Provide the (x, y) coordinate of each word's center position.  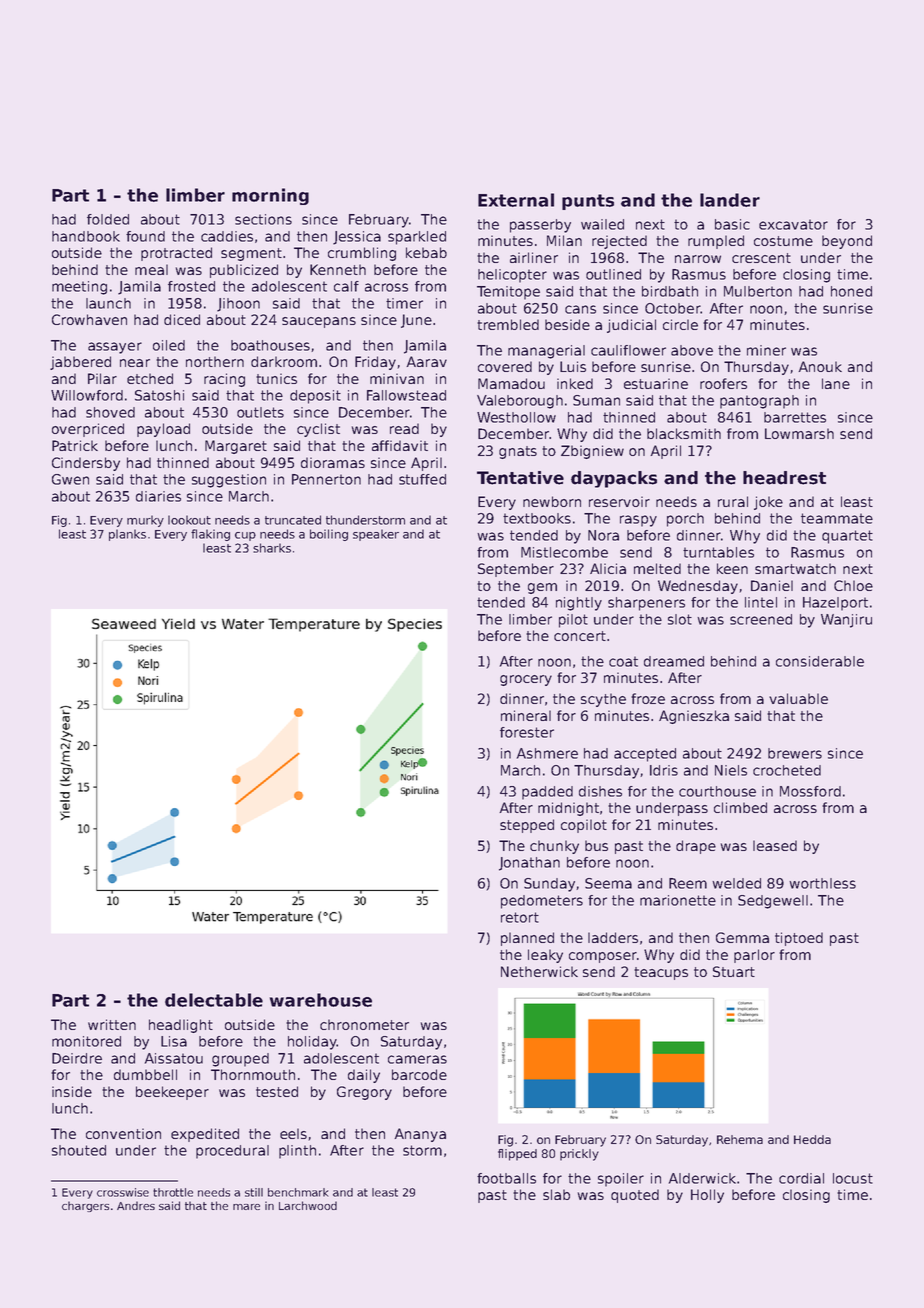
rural (733, 501)
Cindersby (86, 464)
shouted (79, 1150)
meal (151, 269)
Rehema (740, 1139)
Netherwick (539, 971)
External (516, 200)
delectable (214, 1000)
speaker (376, 535)
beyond (847, 242)
